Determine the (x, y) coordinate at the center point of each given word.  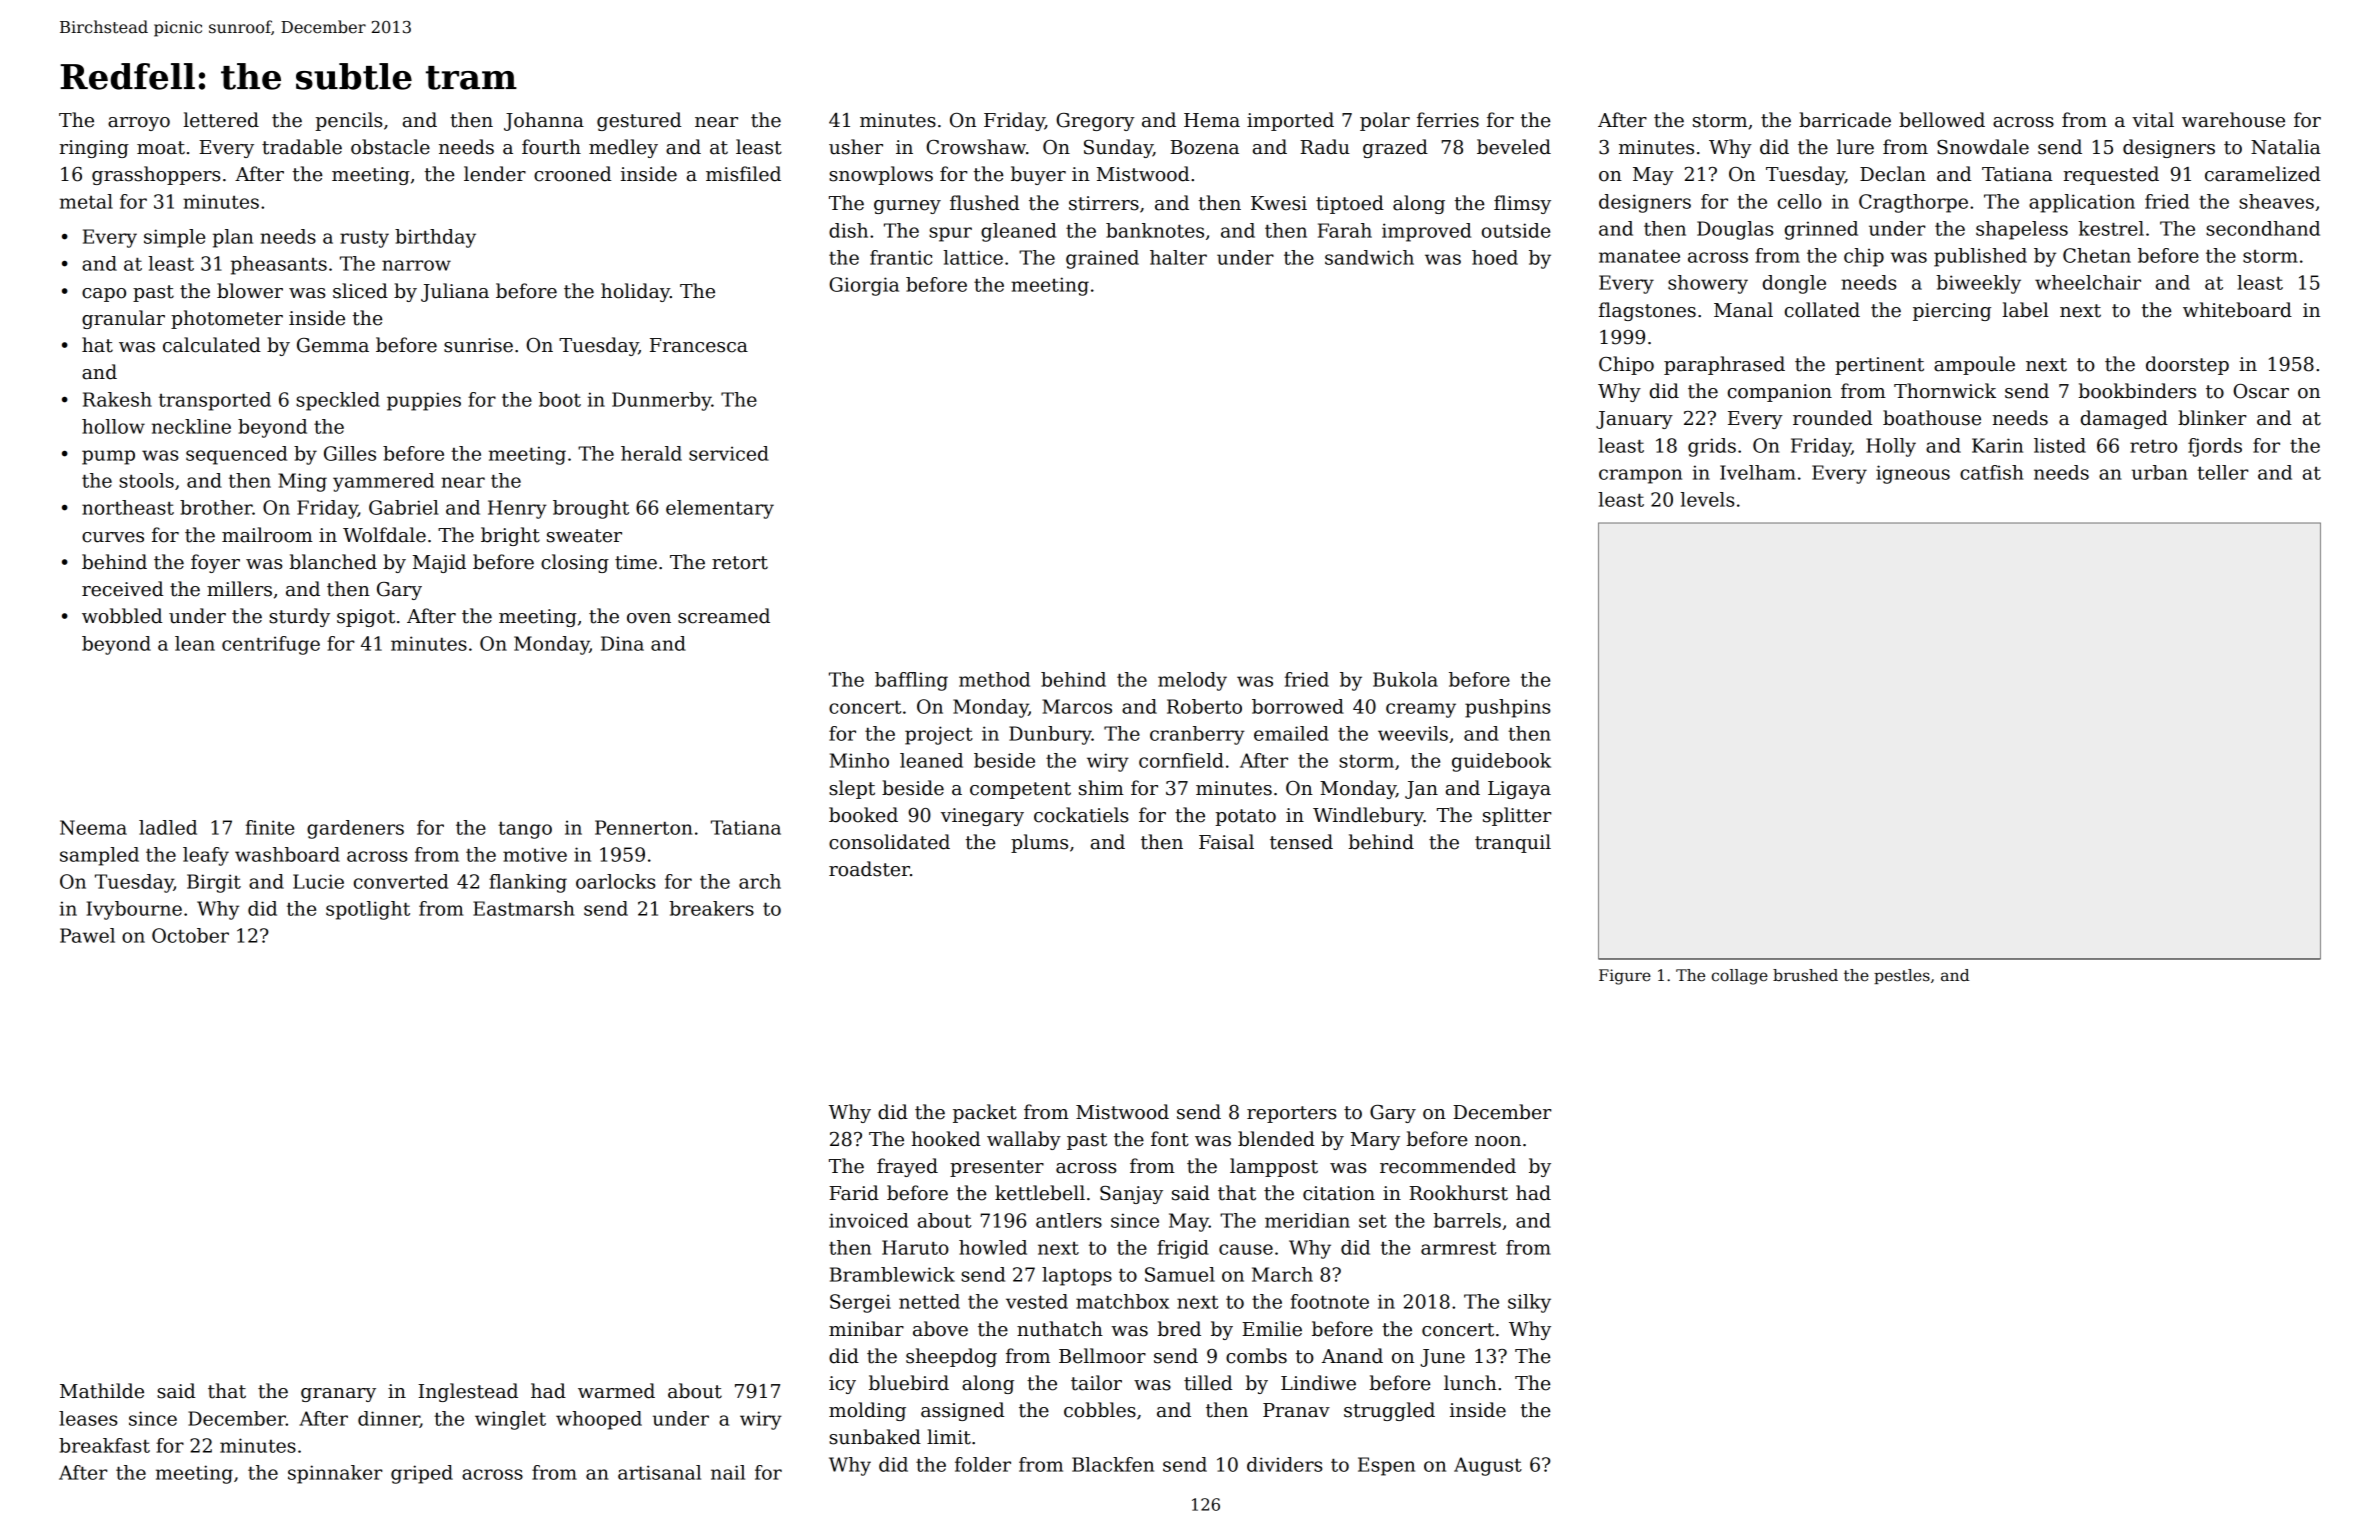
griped (422, 1474)
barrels (1467, 1220)
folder (983, 1464)
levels (1707, 499)
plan (233, 238)
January (1634, 420)
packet (985, 1113)
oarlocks (615, 881)
